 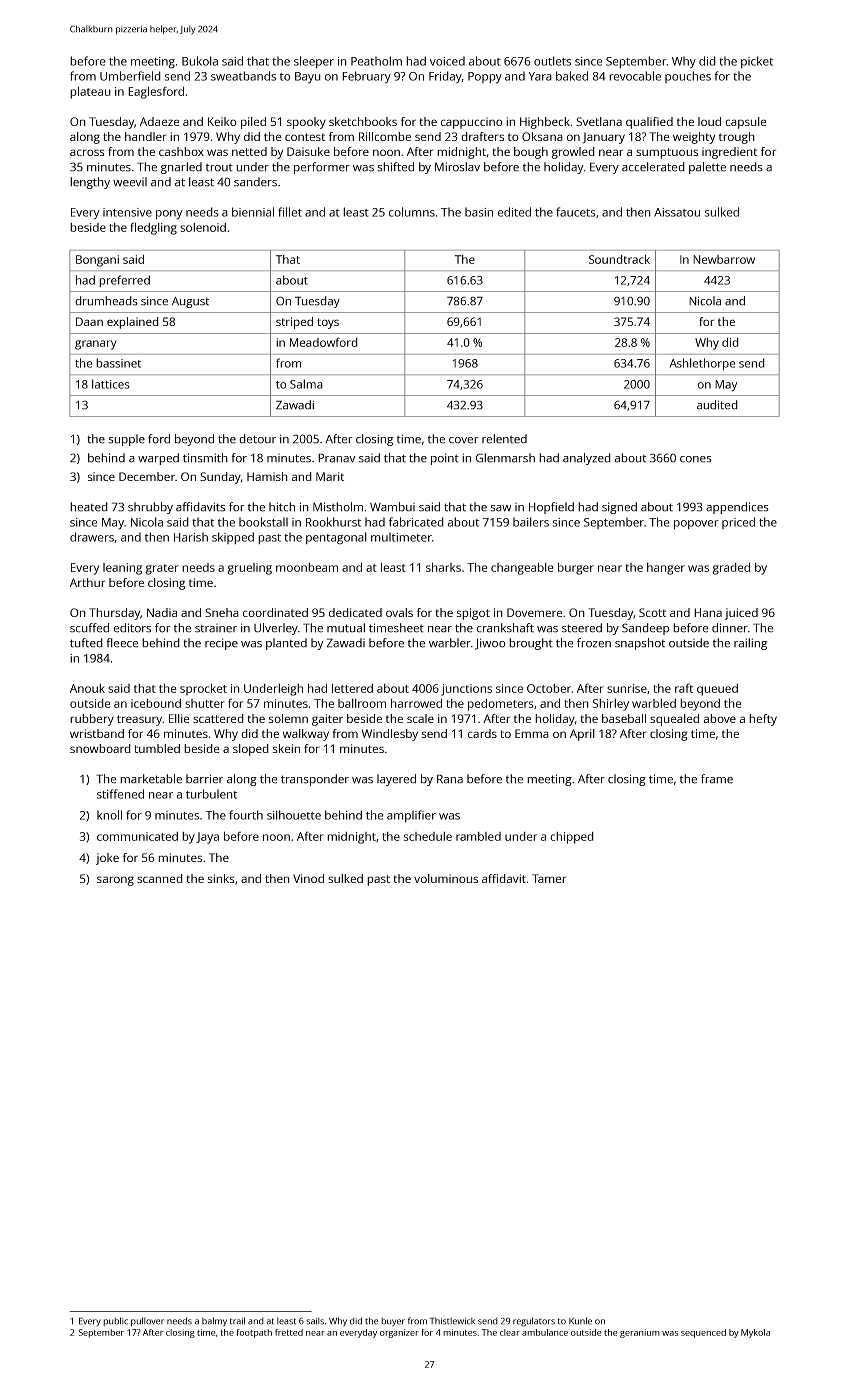 I want to click on revocable, so click(x=635, y=76).
